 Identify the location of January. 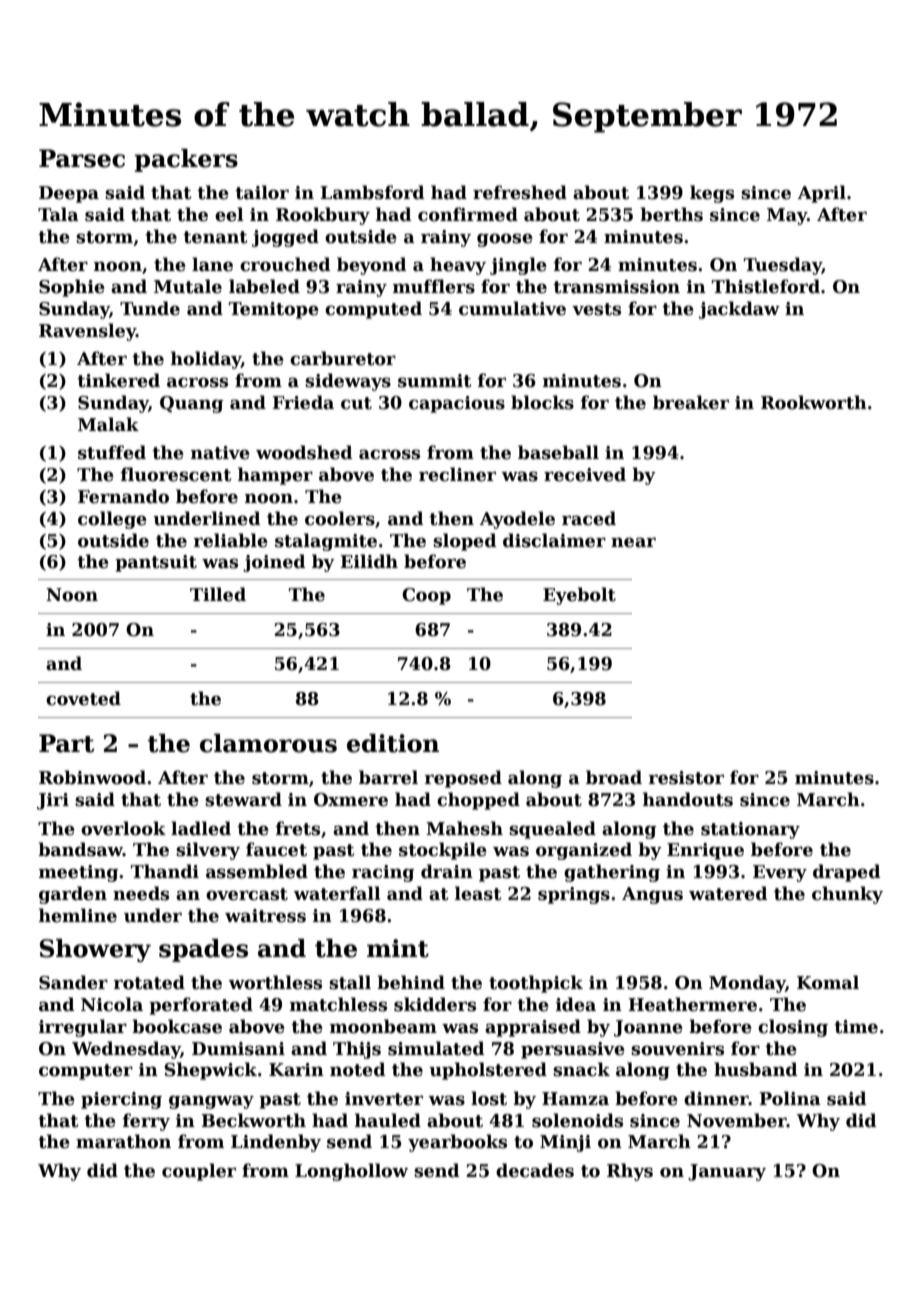
(727, 1172).
